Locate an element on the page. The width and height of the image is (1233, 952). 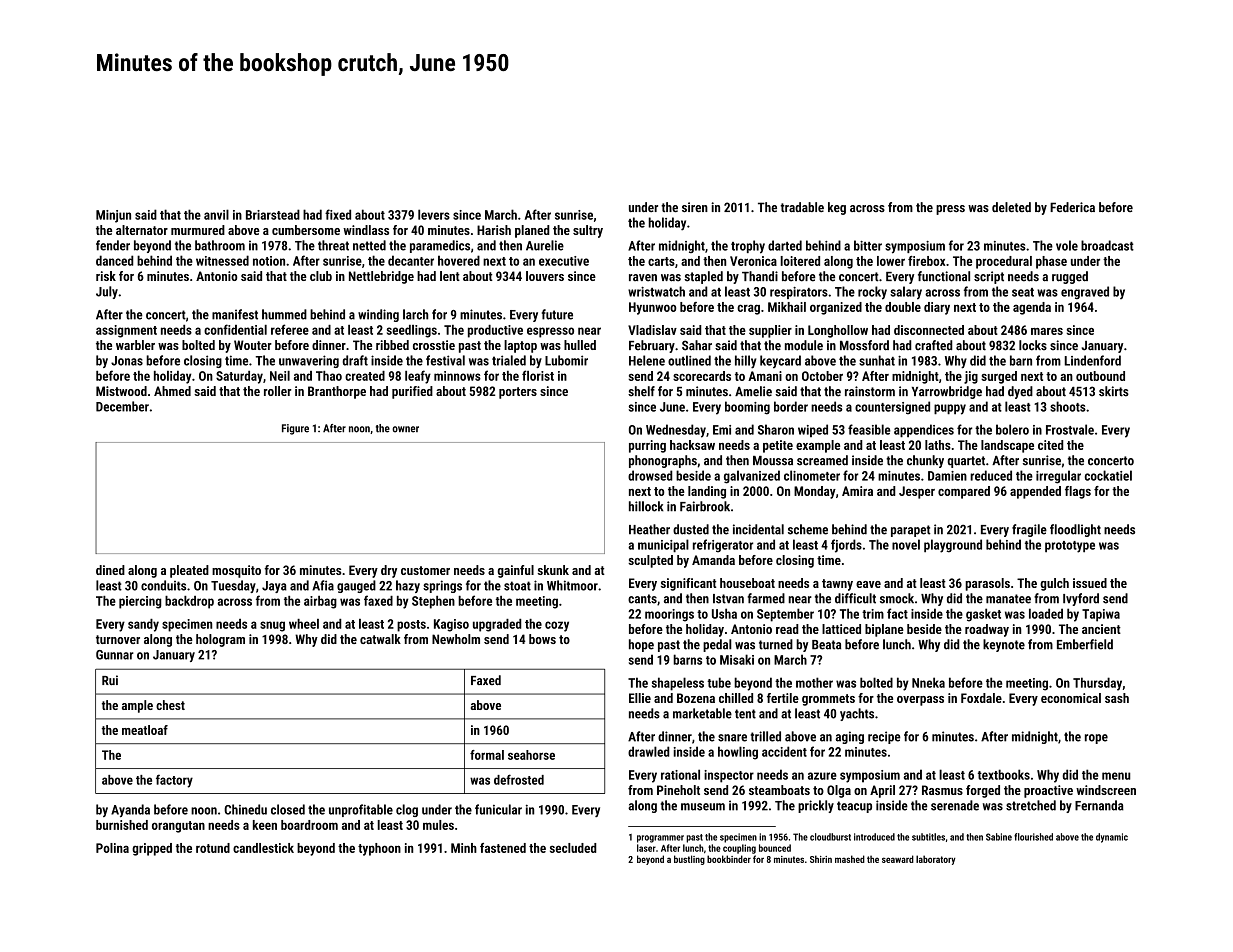
chunky is located at coordinates (925, 461).
